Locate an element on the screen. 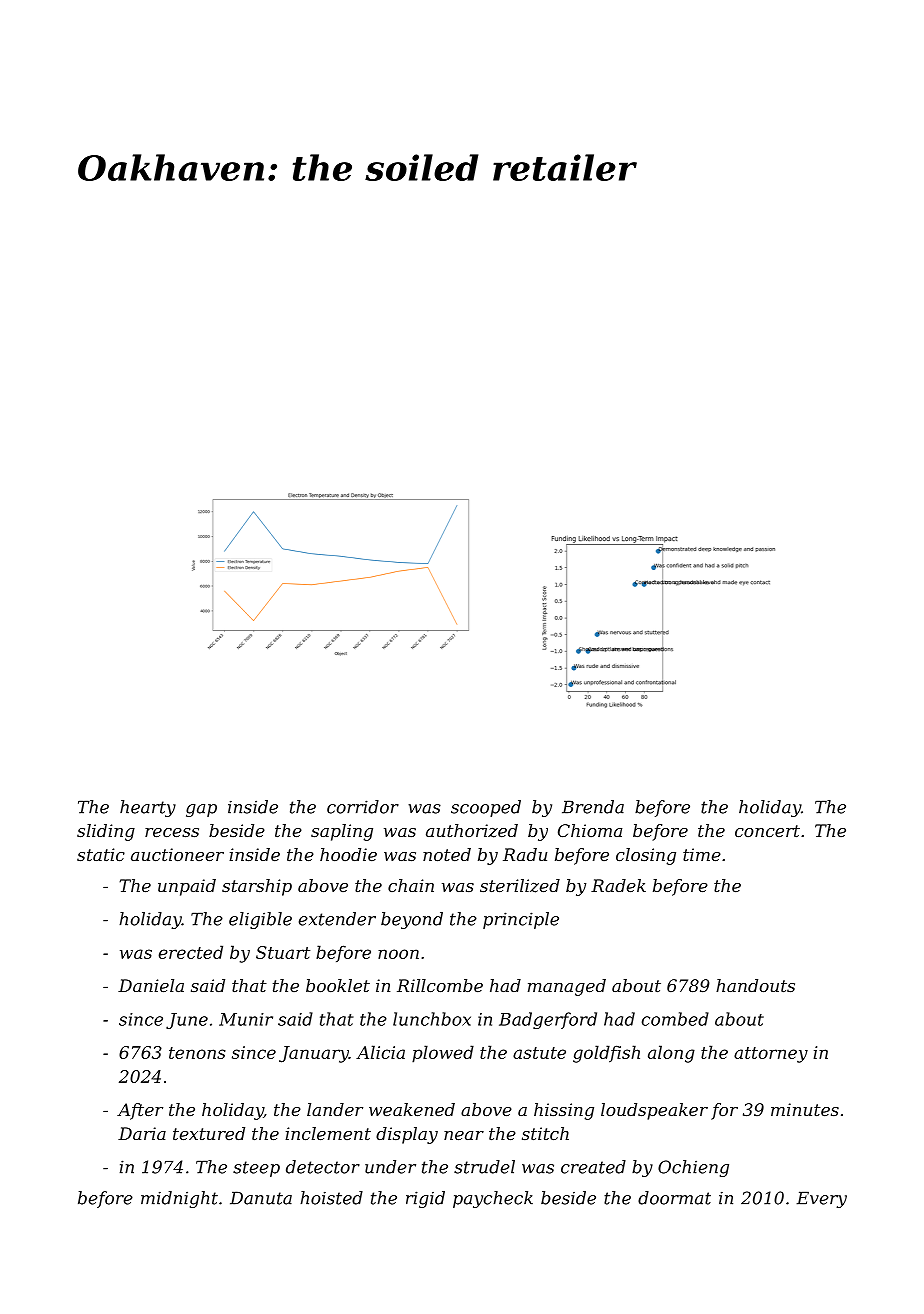  inclement is located at coordinates (328, 1133).
